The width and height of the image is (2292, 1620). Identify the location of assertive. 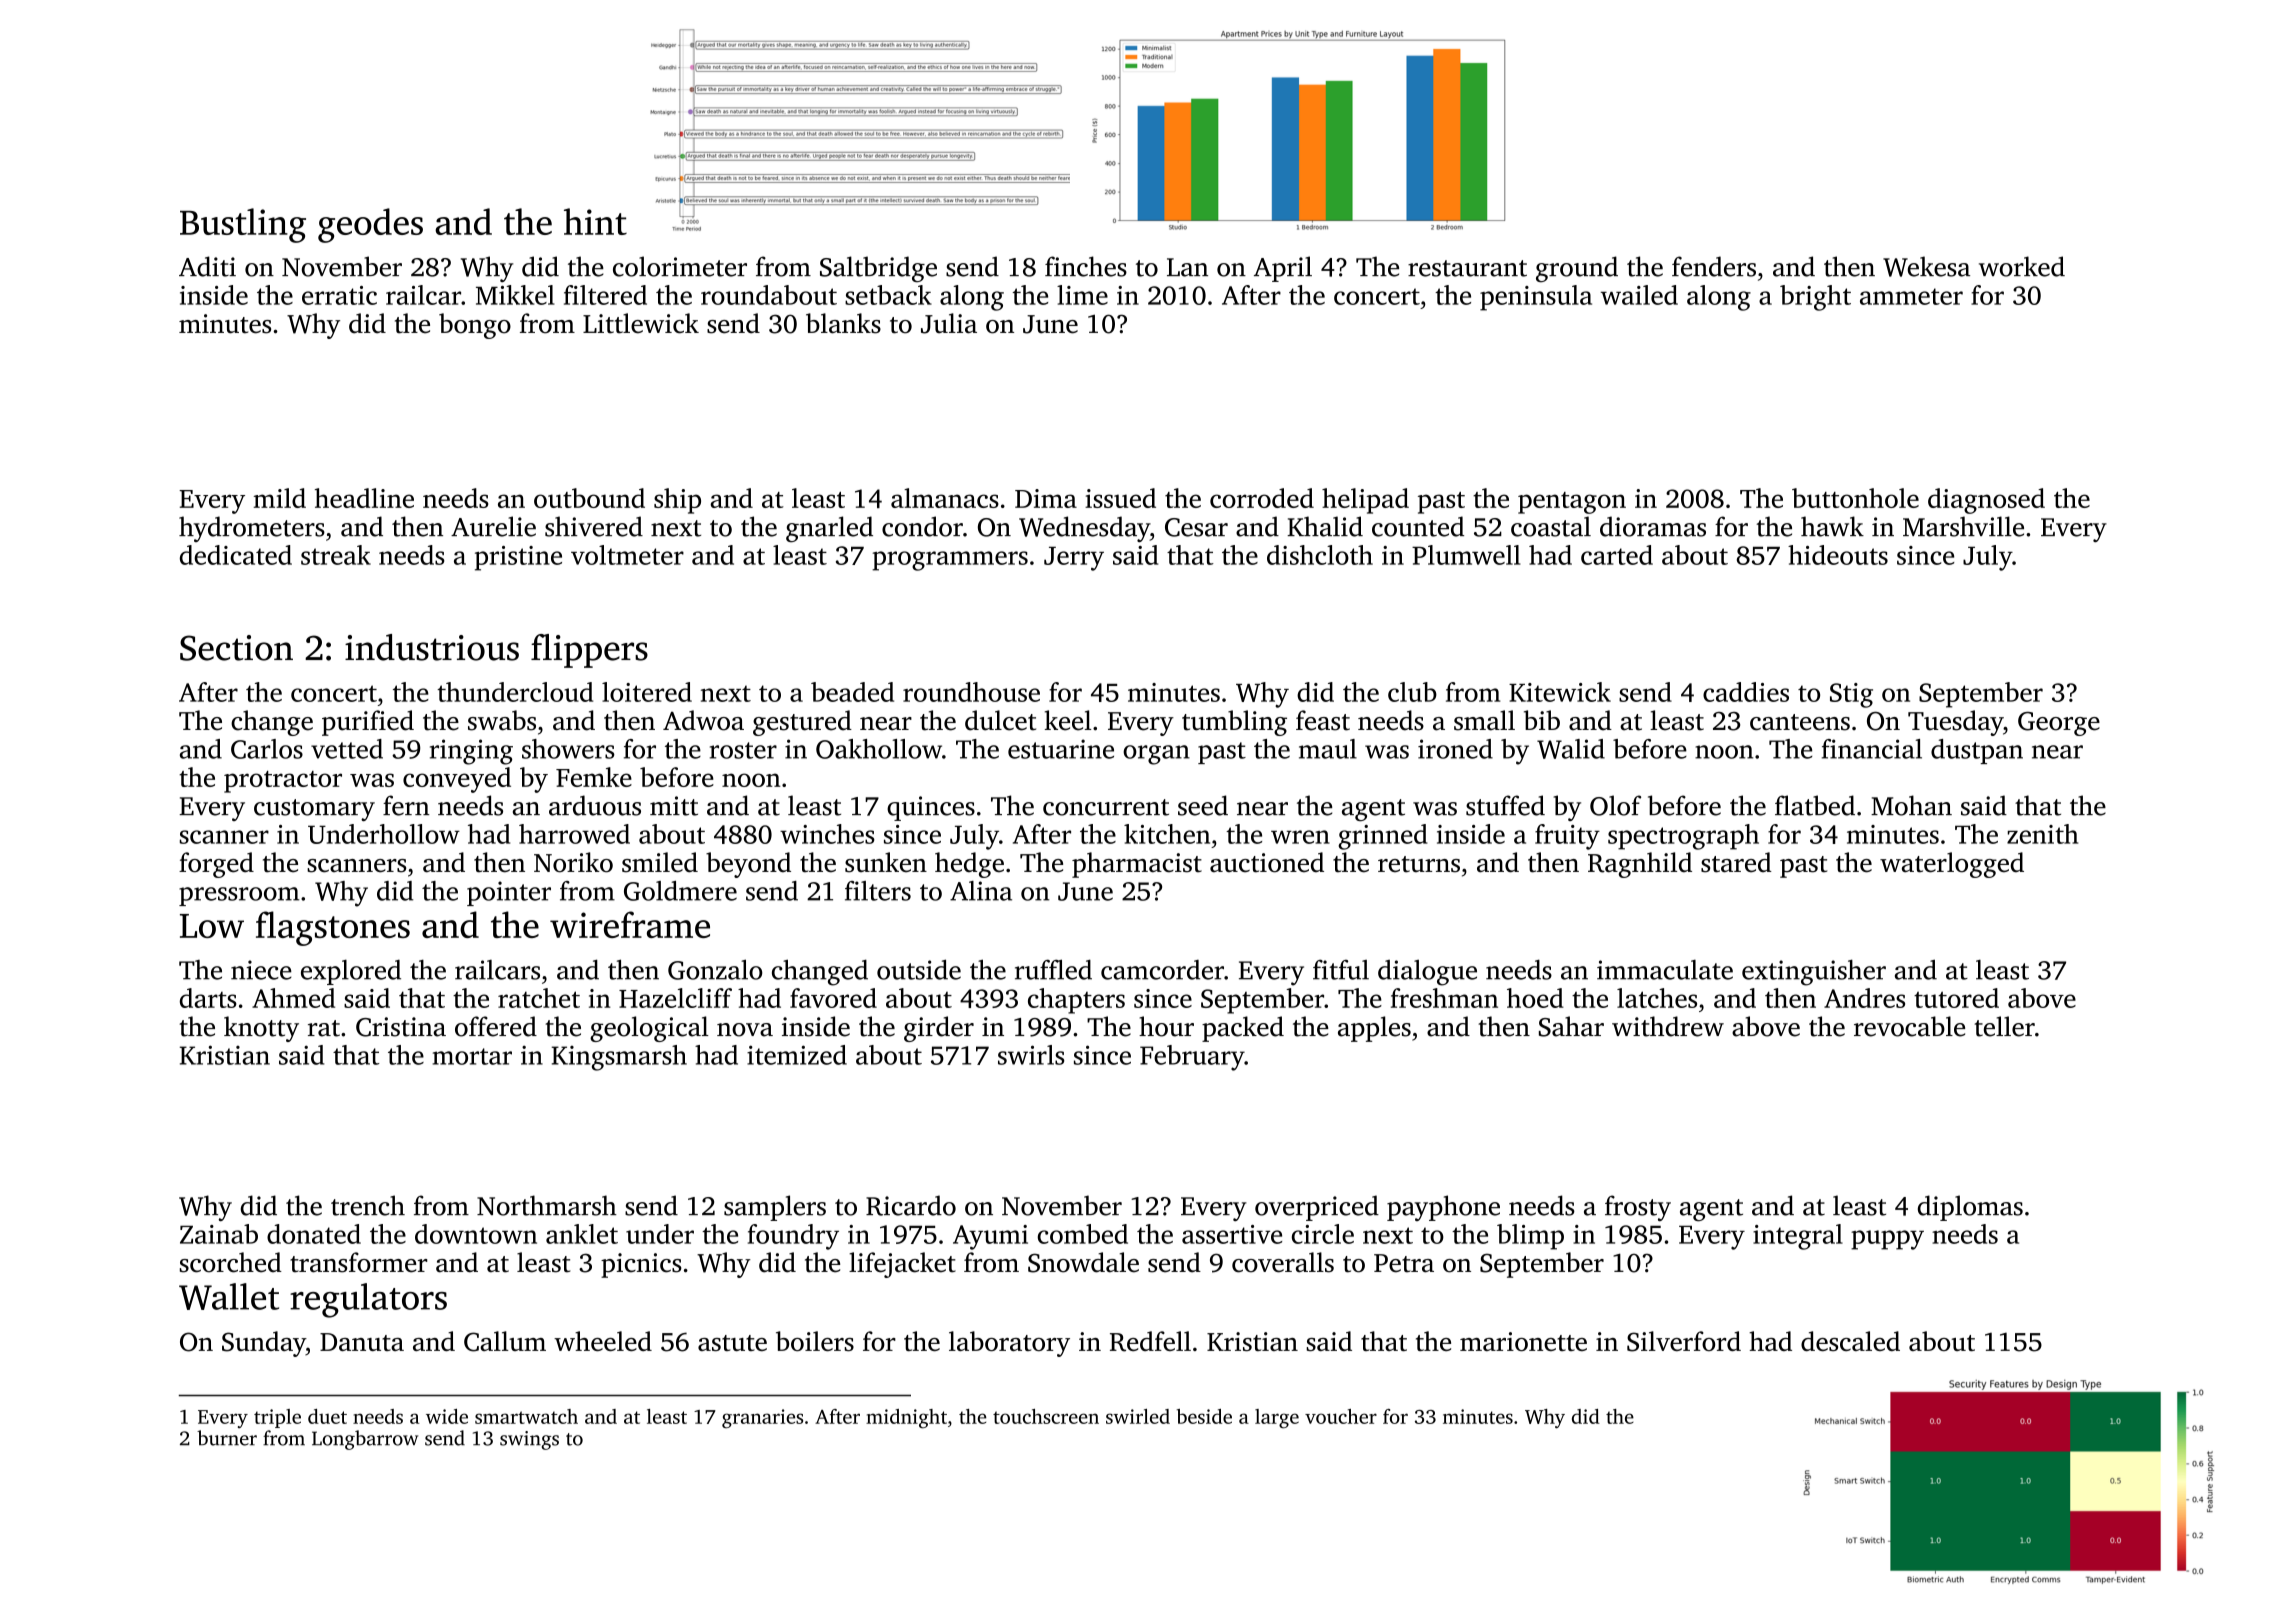
(1232, 1234).
